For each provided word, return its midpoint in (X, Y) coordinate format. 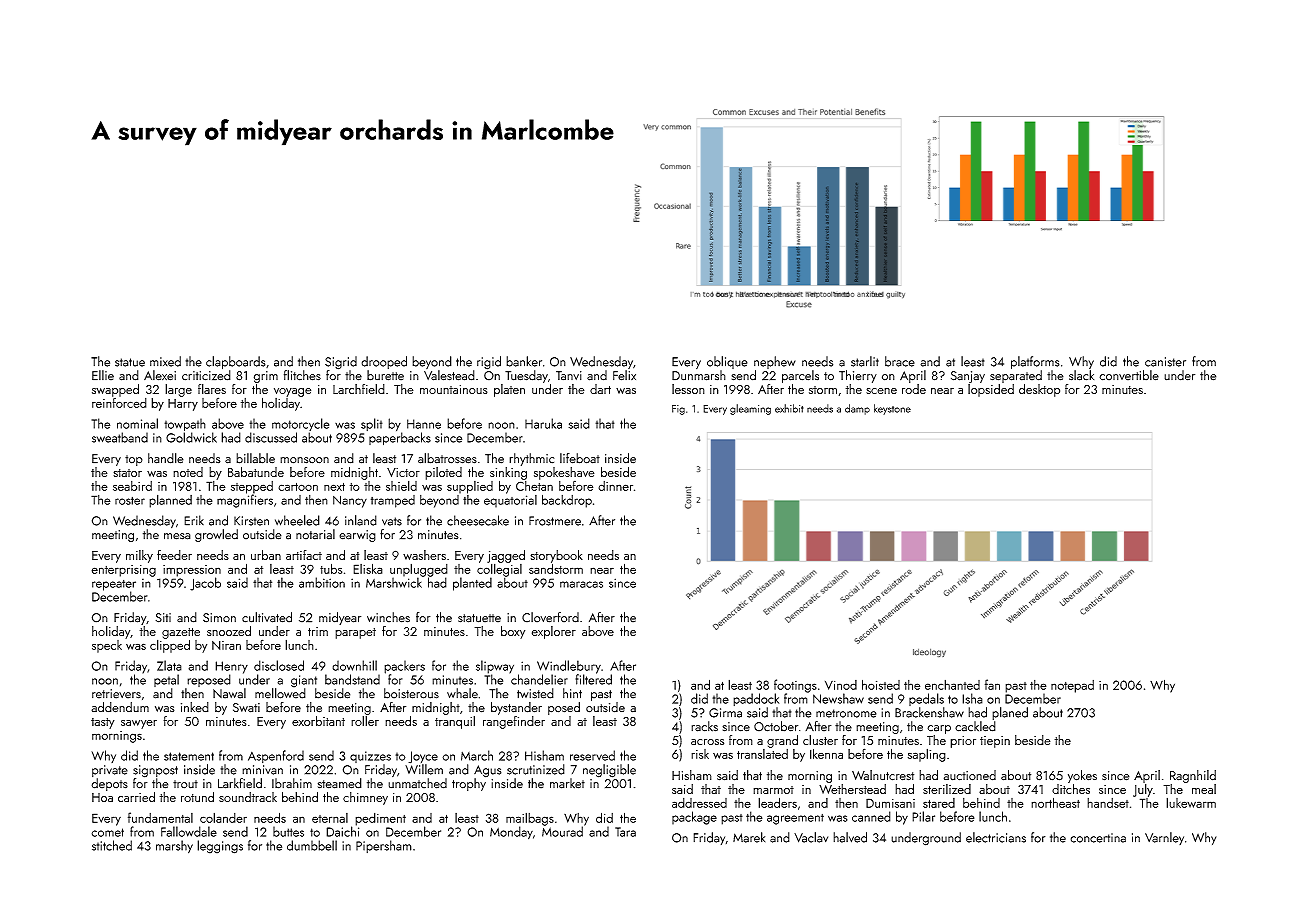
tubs (331, 568)
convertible (1129, 375)
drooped (384, 362)
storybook (556, 556)
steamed (340, 783)
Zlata (169, 665)
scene (881, 391)
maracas (581, 584)
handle (166, 458)
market (567, 783)
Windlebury (569, 667)
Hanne (424, 424)
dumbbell (312, 845)
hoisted (881, 684)
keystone (892, 409)
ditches (1071, 789)
